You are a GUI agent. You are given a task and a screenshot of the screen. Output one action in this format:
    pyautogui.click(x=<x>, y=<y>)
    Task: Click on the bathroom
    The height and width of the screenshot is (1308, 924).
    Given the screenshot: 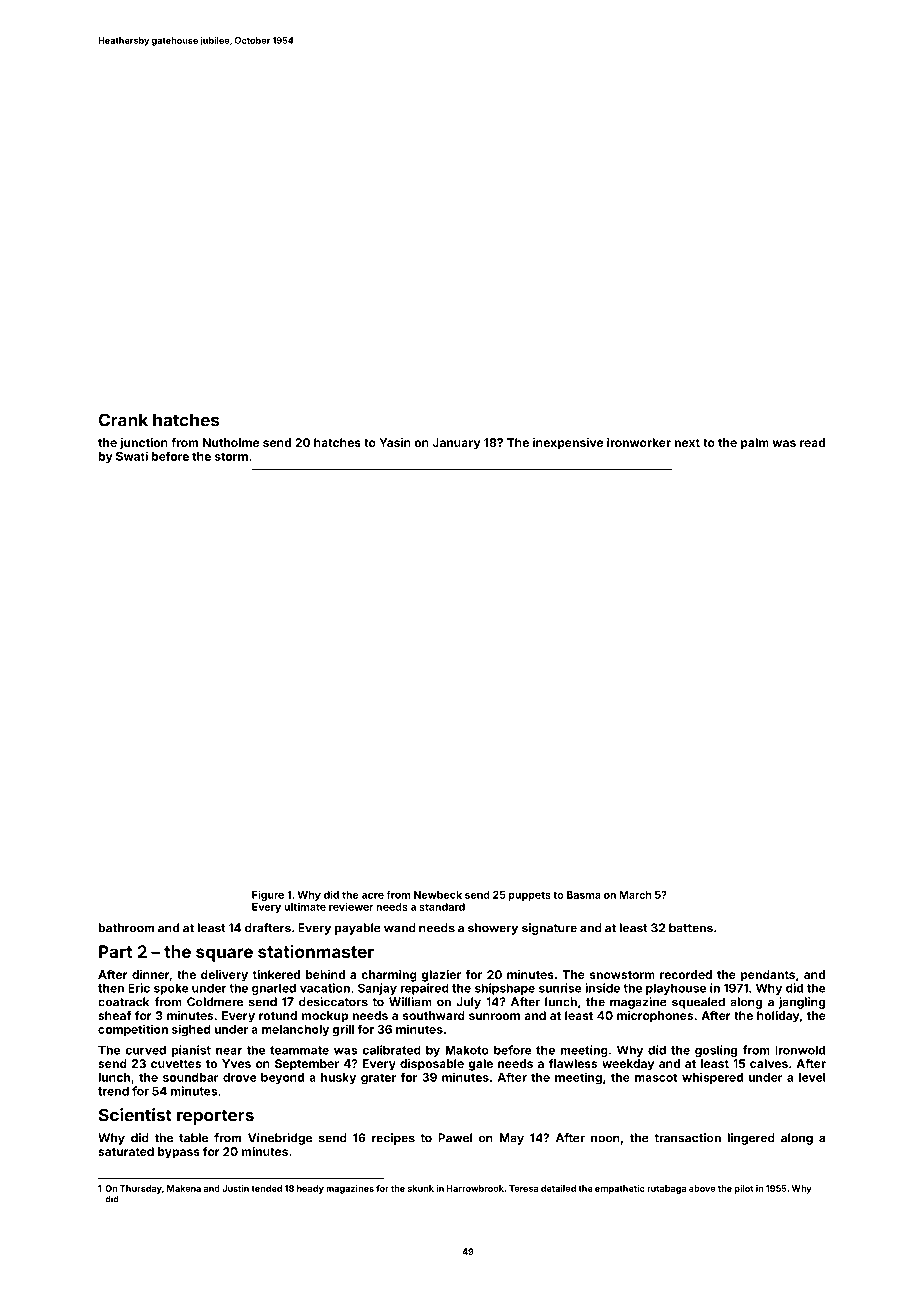 What is the action you would take?
    pyautogui.click(x=126, y=928)
